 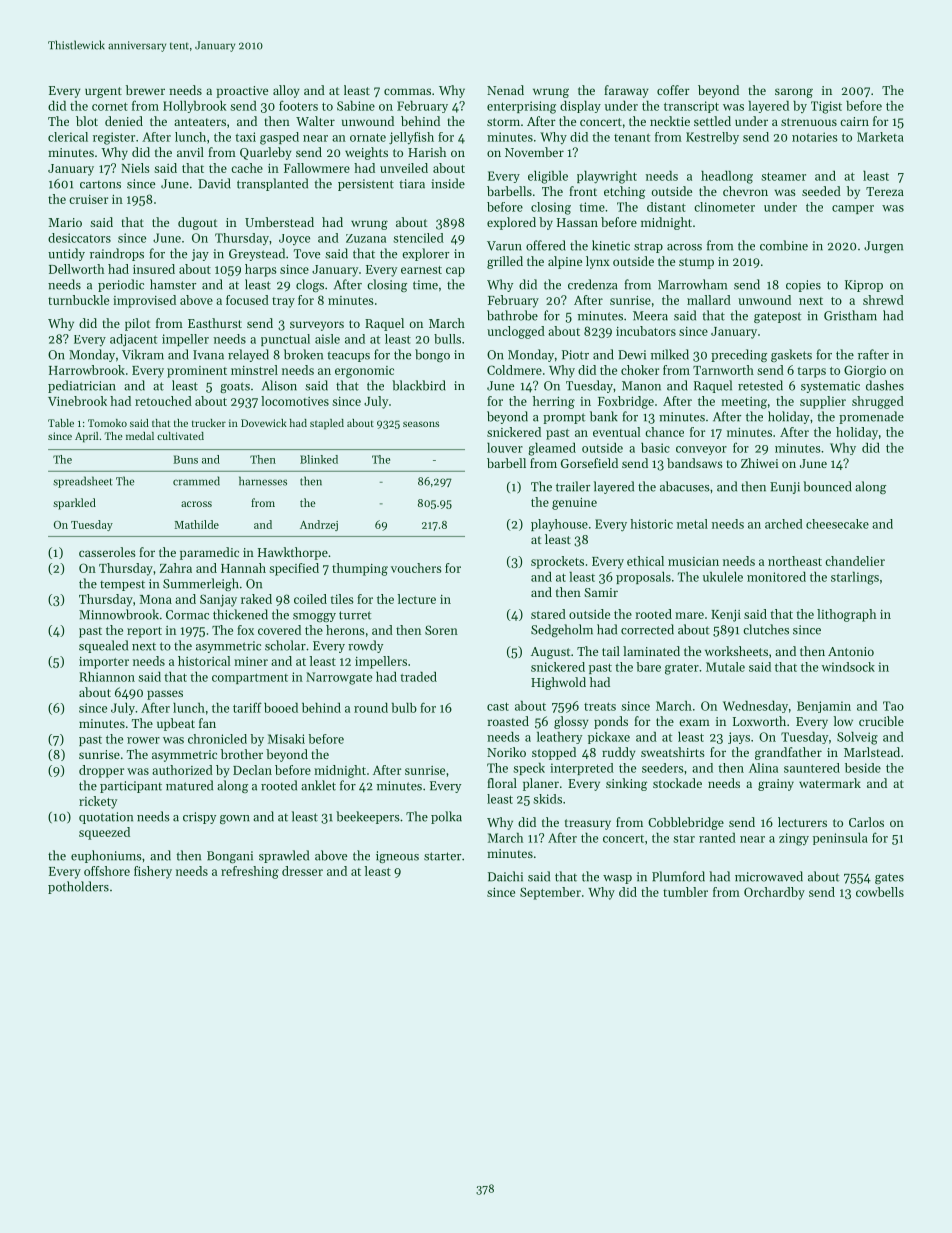 What do you see at coordinates (830, 783) in the screenshot?
I see `watermark` at bounding box center [830, 783].
